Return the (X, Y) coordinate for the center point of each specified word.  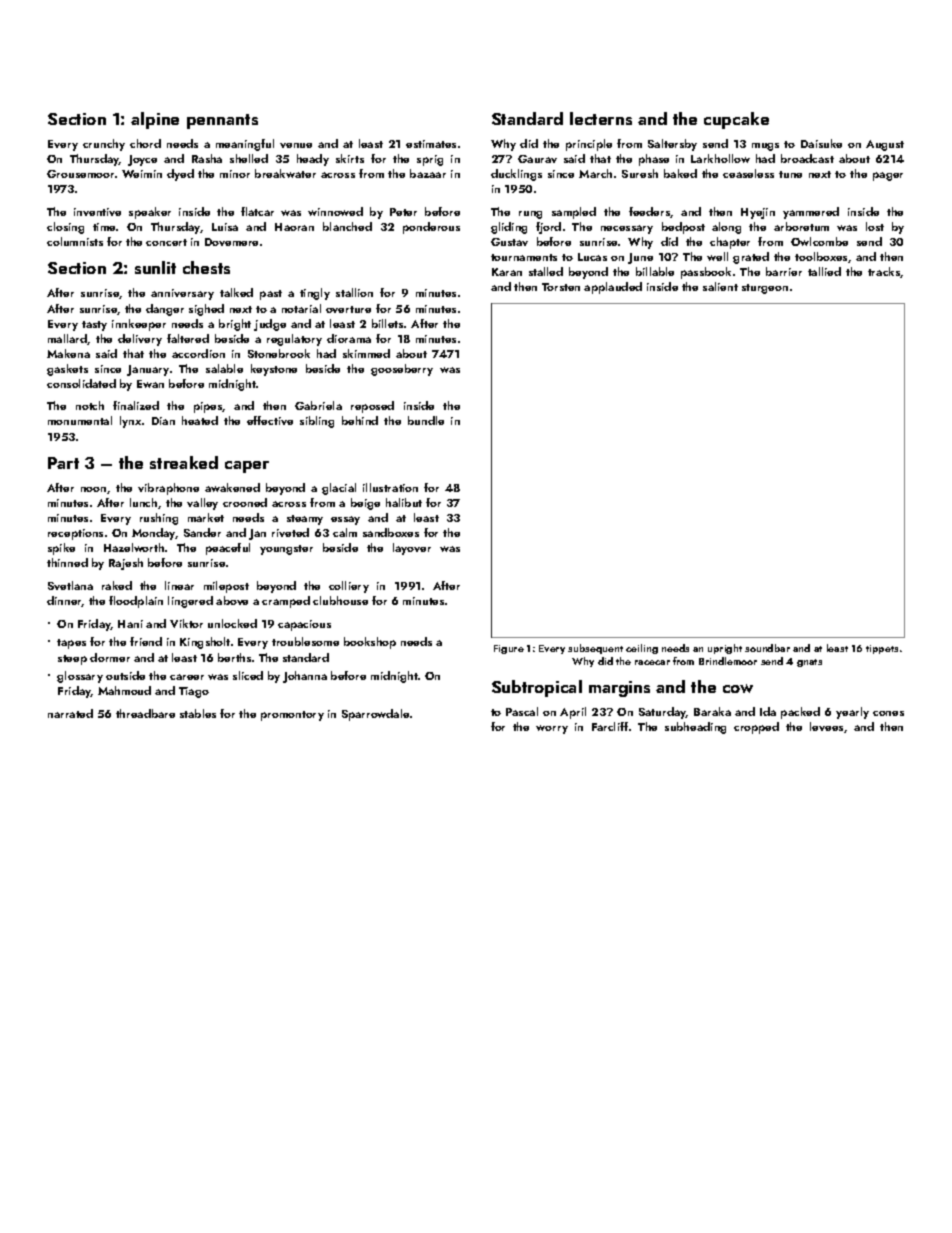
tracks (884, 272)
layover (412, 549)
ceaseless (748, 173)
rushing (159, 519)
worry (552, 729)
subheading (695, 728)
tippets (882, 649)
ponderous (431, 228)
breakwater (285, 173)
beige (365, 504)
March (595, 173)
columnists (75, 241)
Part (63, 463)
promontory (292, 716)
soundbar (767, 648)
